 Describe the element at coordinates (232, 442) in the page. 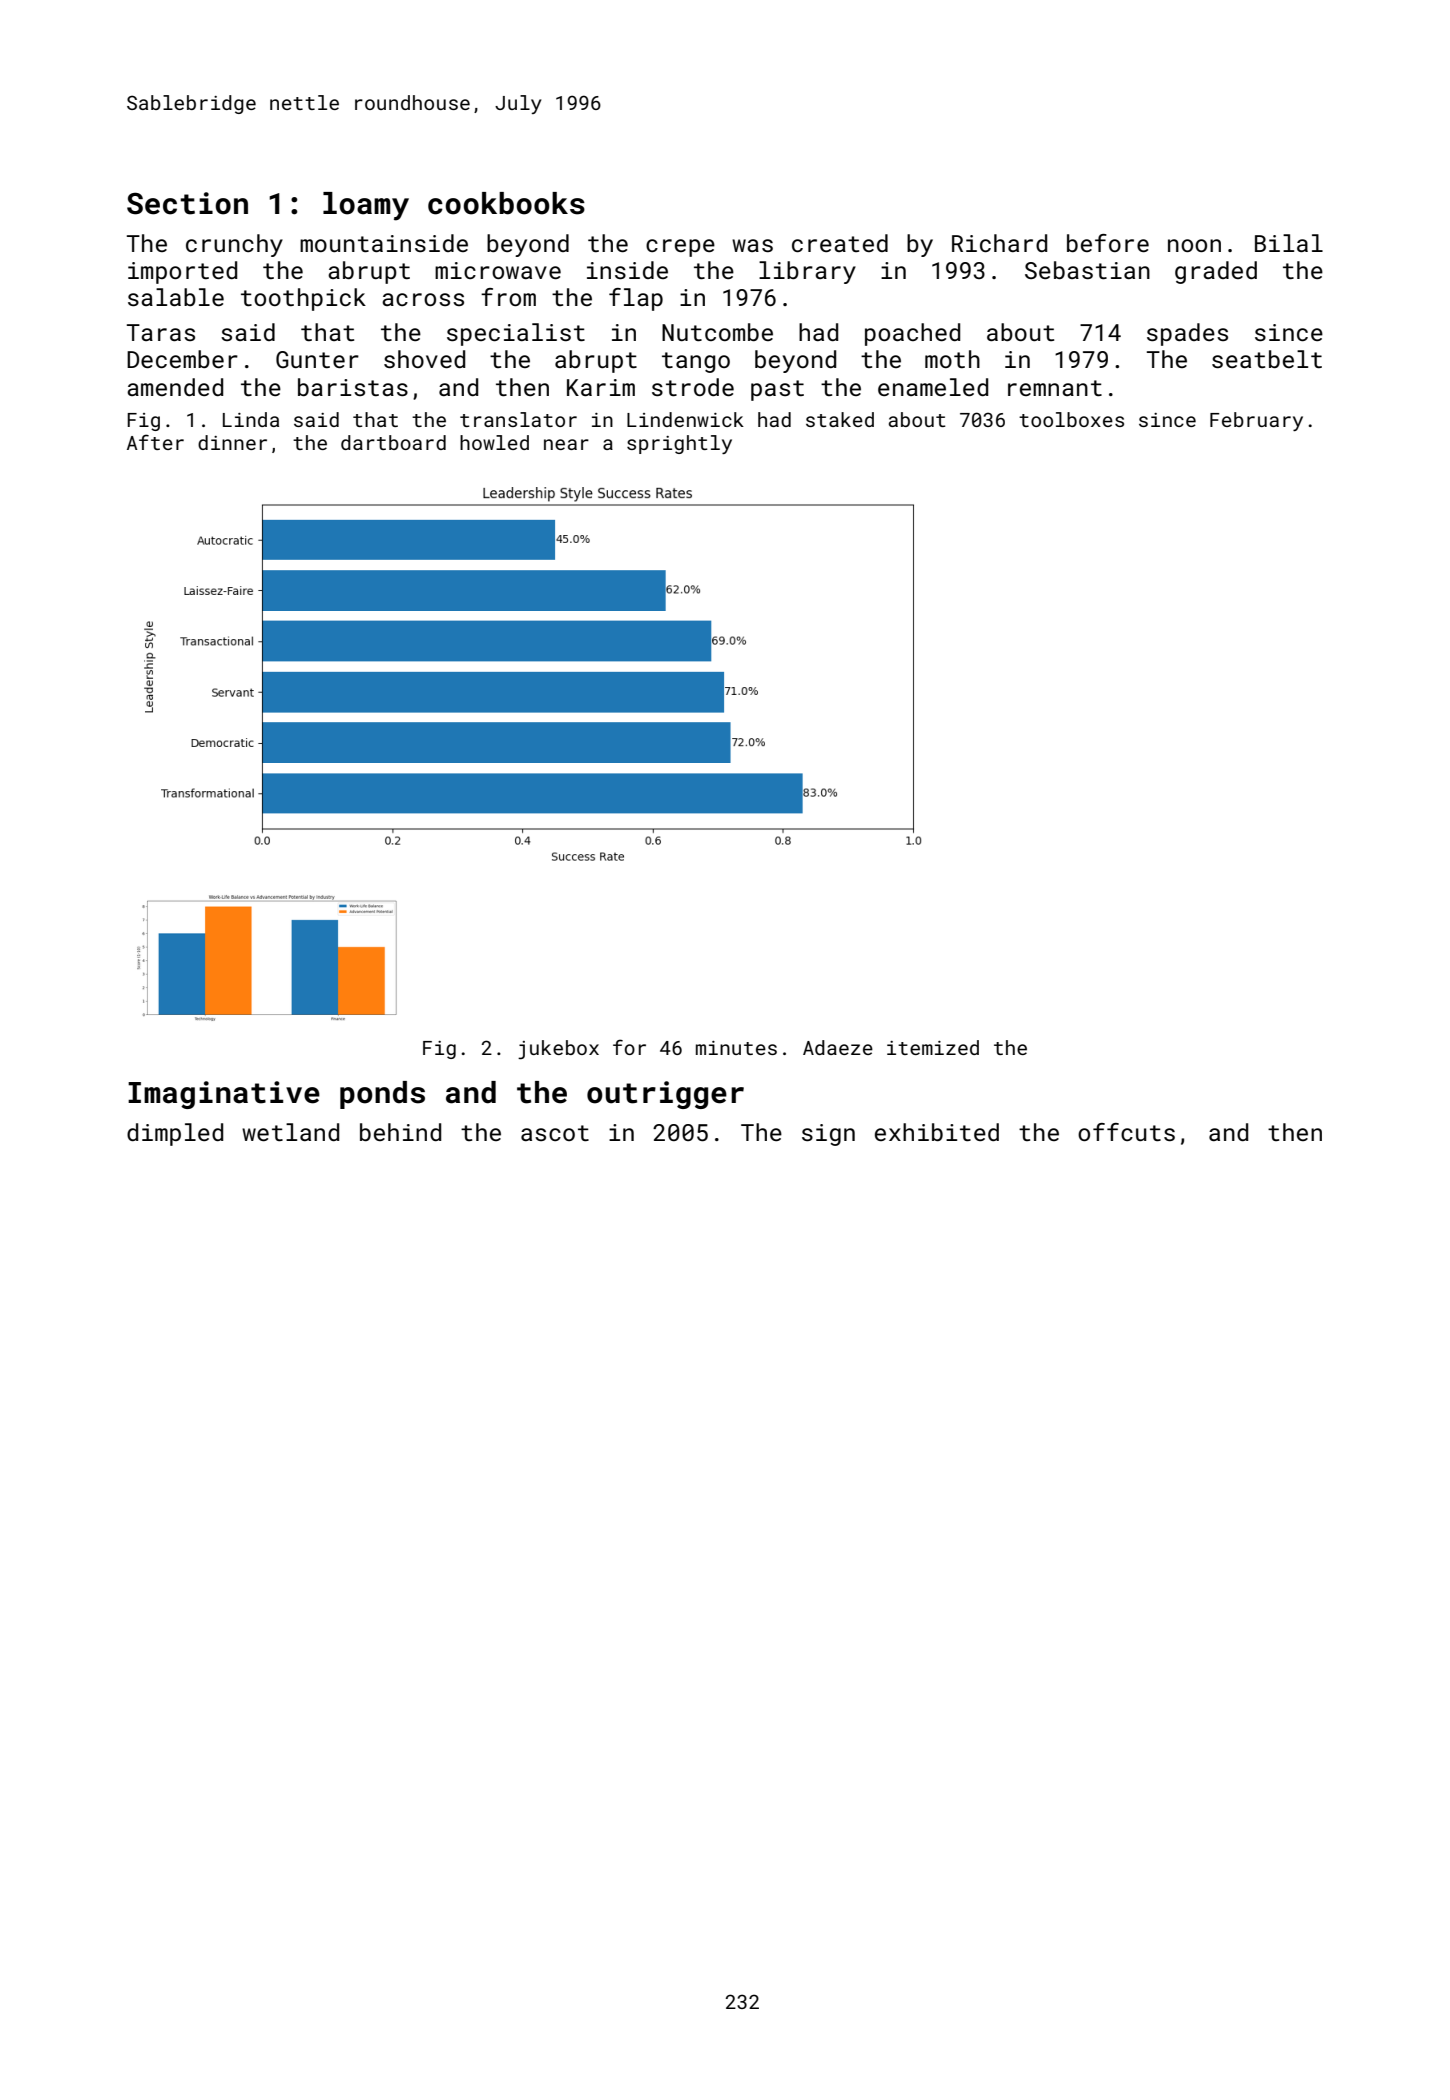

I see `dinner` at that location.
